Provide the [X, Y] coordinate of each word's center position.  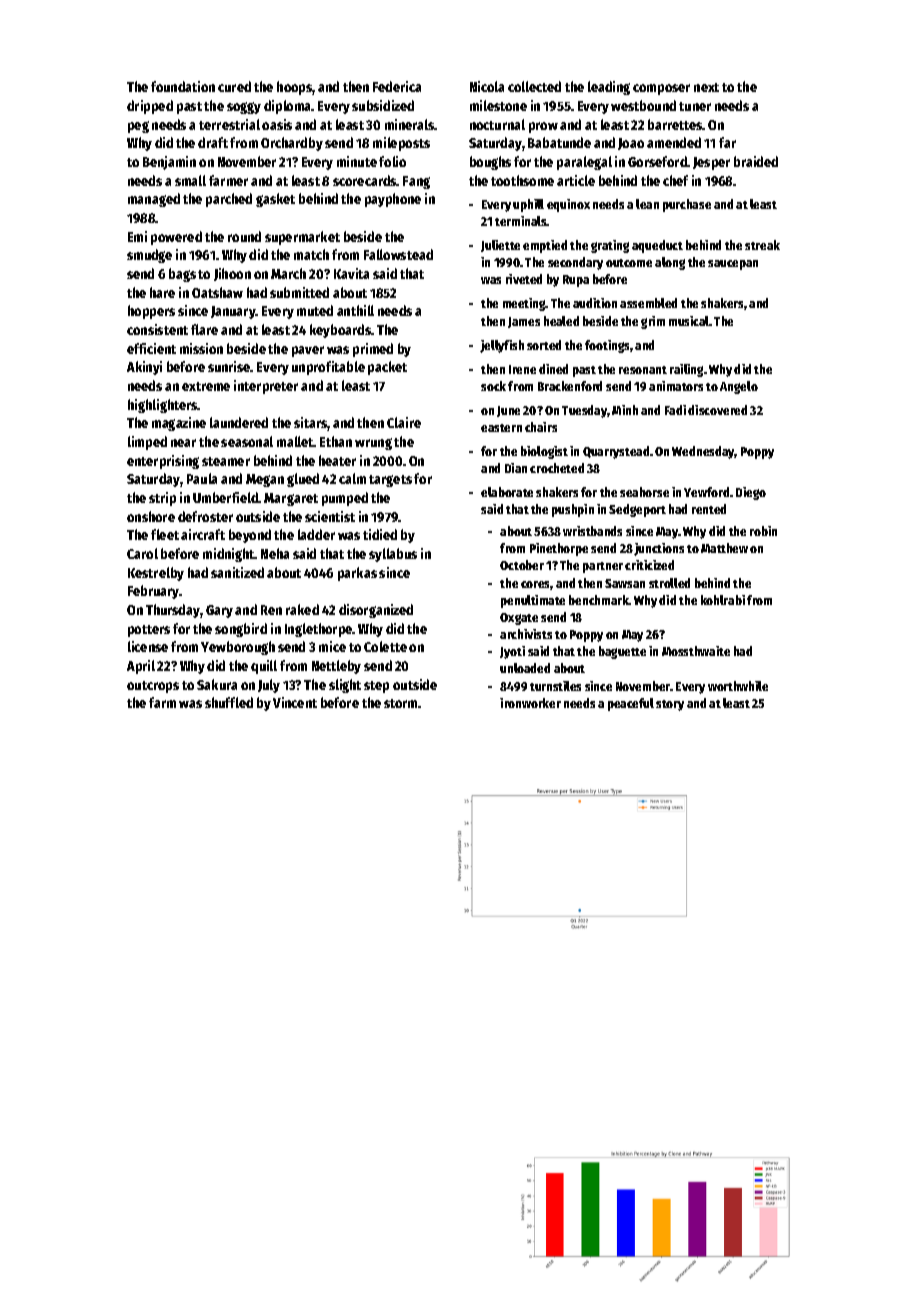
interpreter [266, 387]
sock [493, 386]
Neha [275, 553]
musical [689, 321]
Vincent [295, 702]
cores [536, 585]
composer [661, 89]
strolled [669, 583]
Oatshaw [217, 292]
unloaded [525, 668]
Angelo [739, 387]
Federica [397, 86]
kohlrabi [723, 600]
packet [387, 368]
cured [234, 86]
